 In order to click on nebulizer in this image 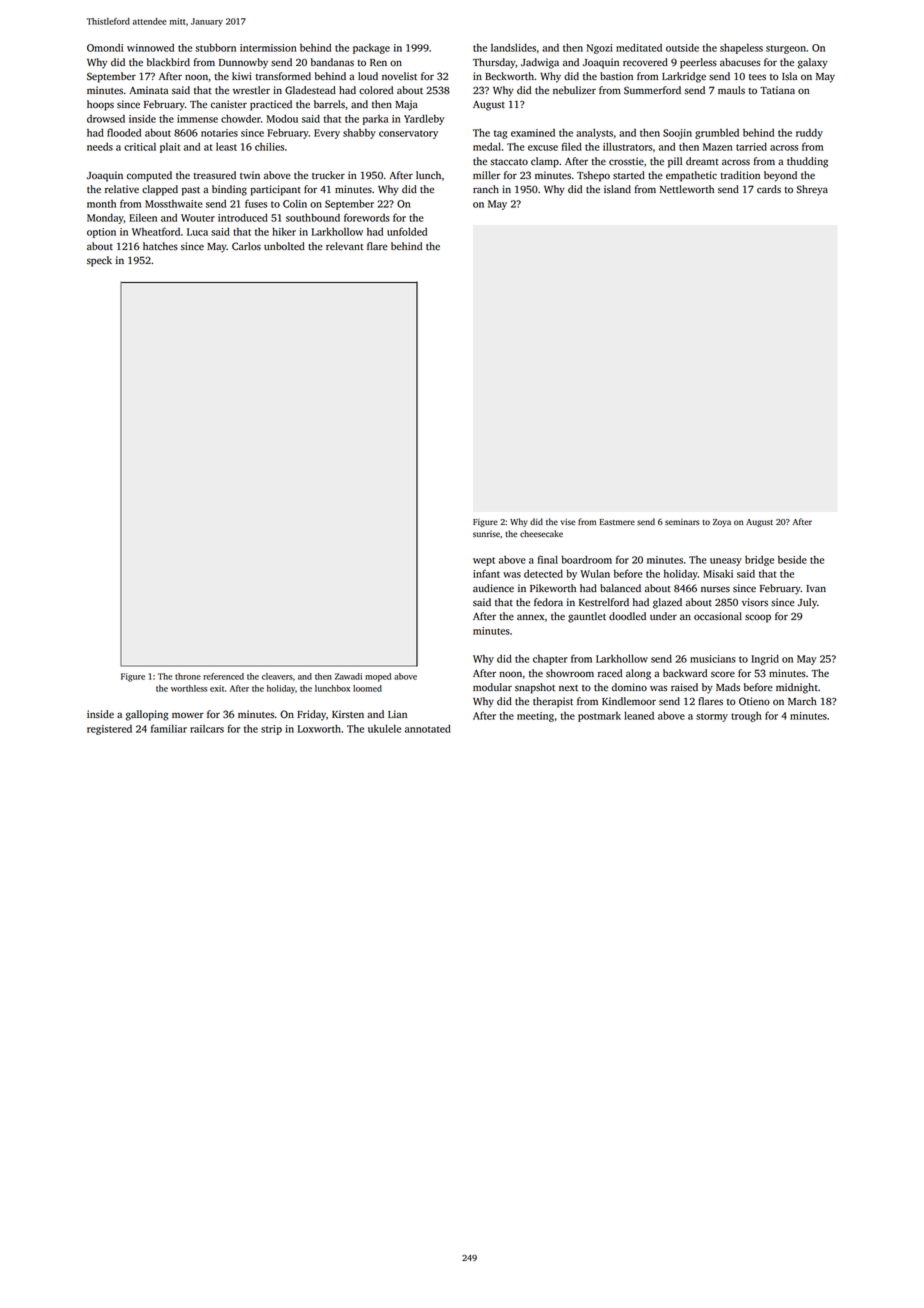, I will do `click(574, 90)`.
